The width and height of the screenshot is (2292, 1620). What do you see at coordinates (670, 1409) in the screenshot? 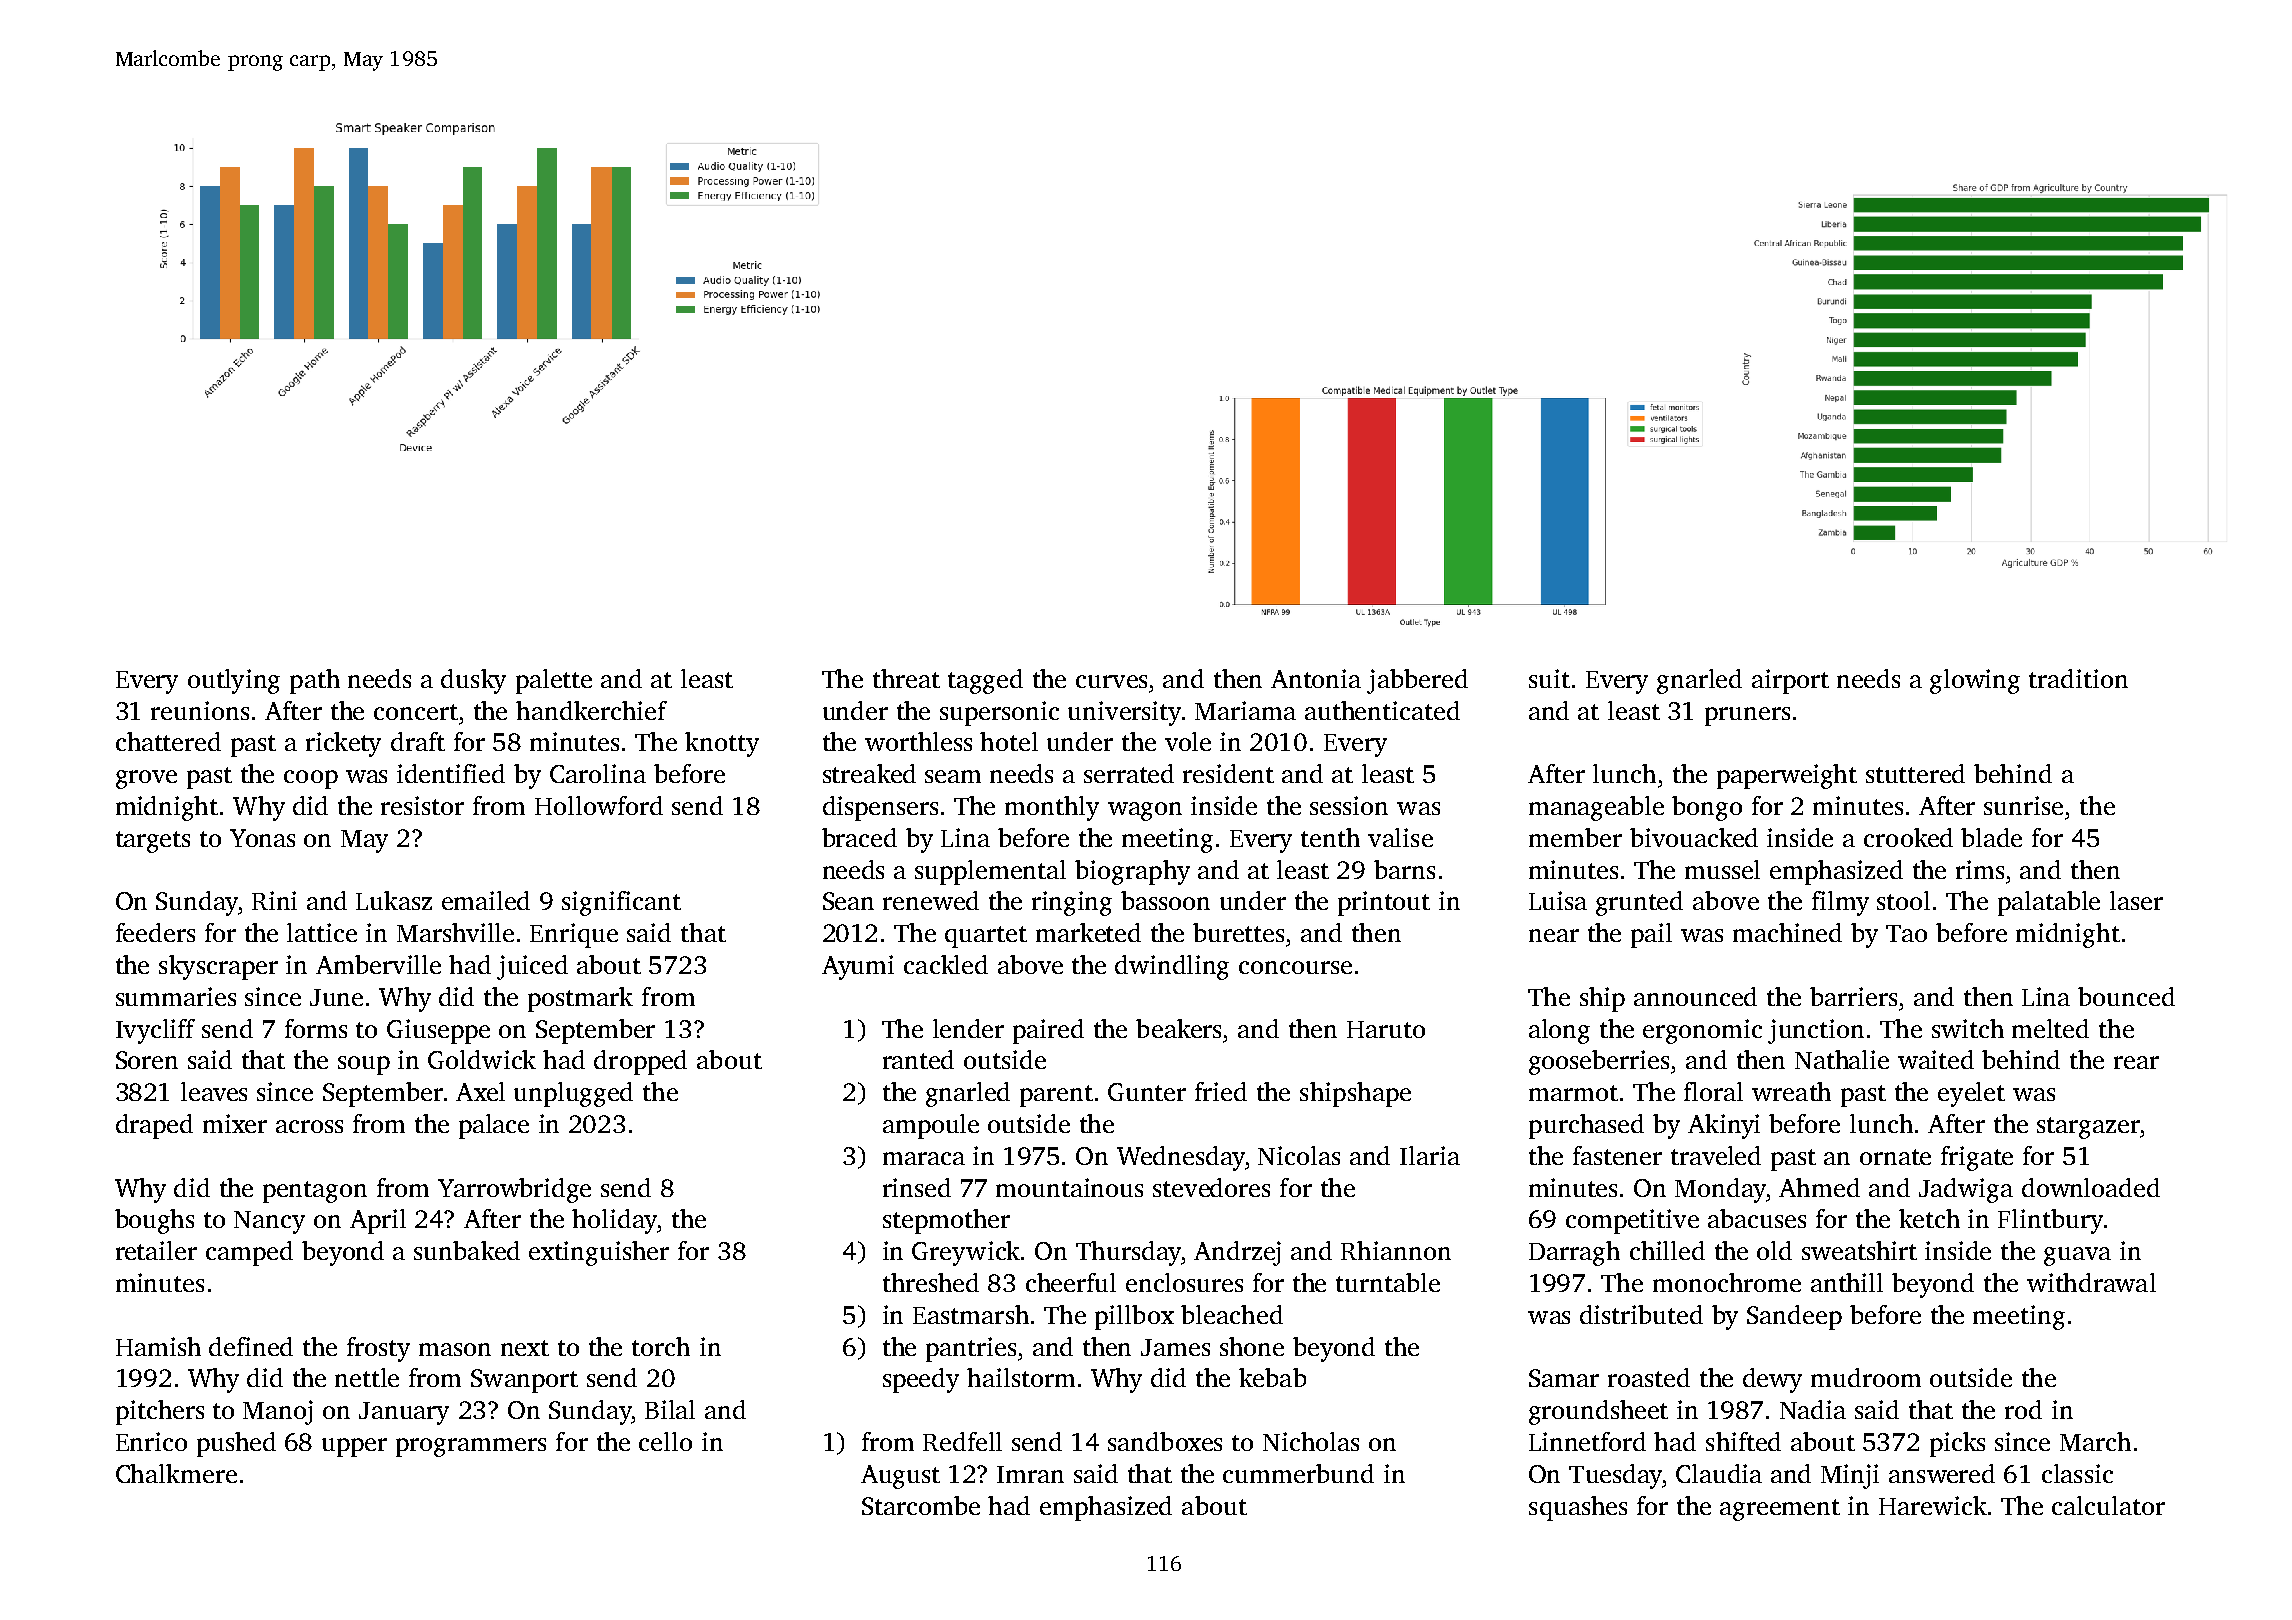
I see `Bilal` at bounding box center [670, 1409].
